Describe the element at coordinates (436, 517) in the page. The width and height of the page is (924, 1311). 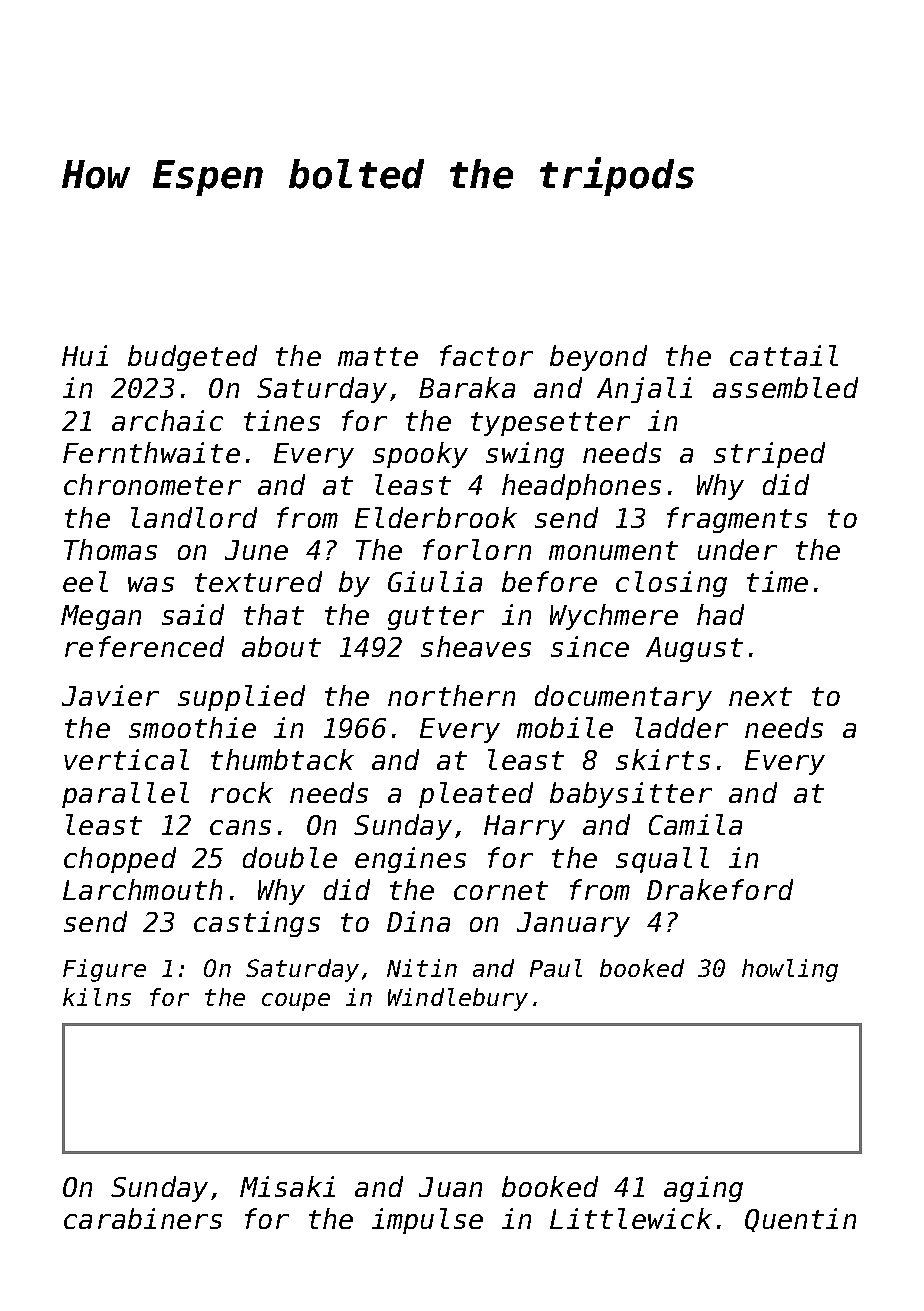
I see `Elderbrook` at that location.
